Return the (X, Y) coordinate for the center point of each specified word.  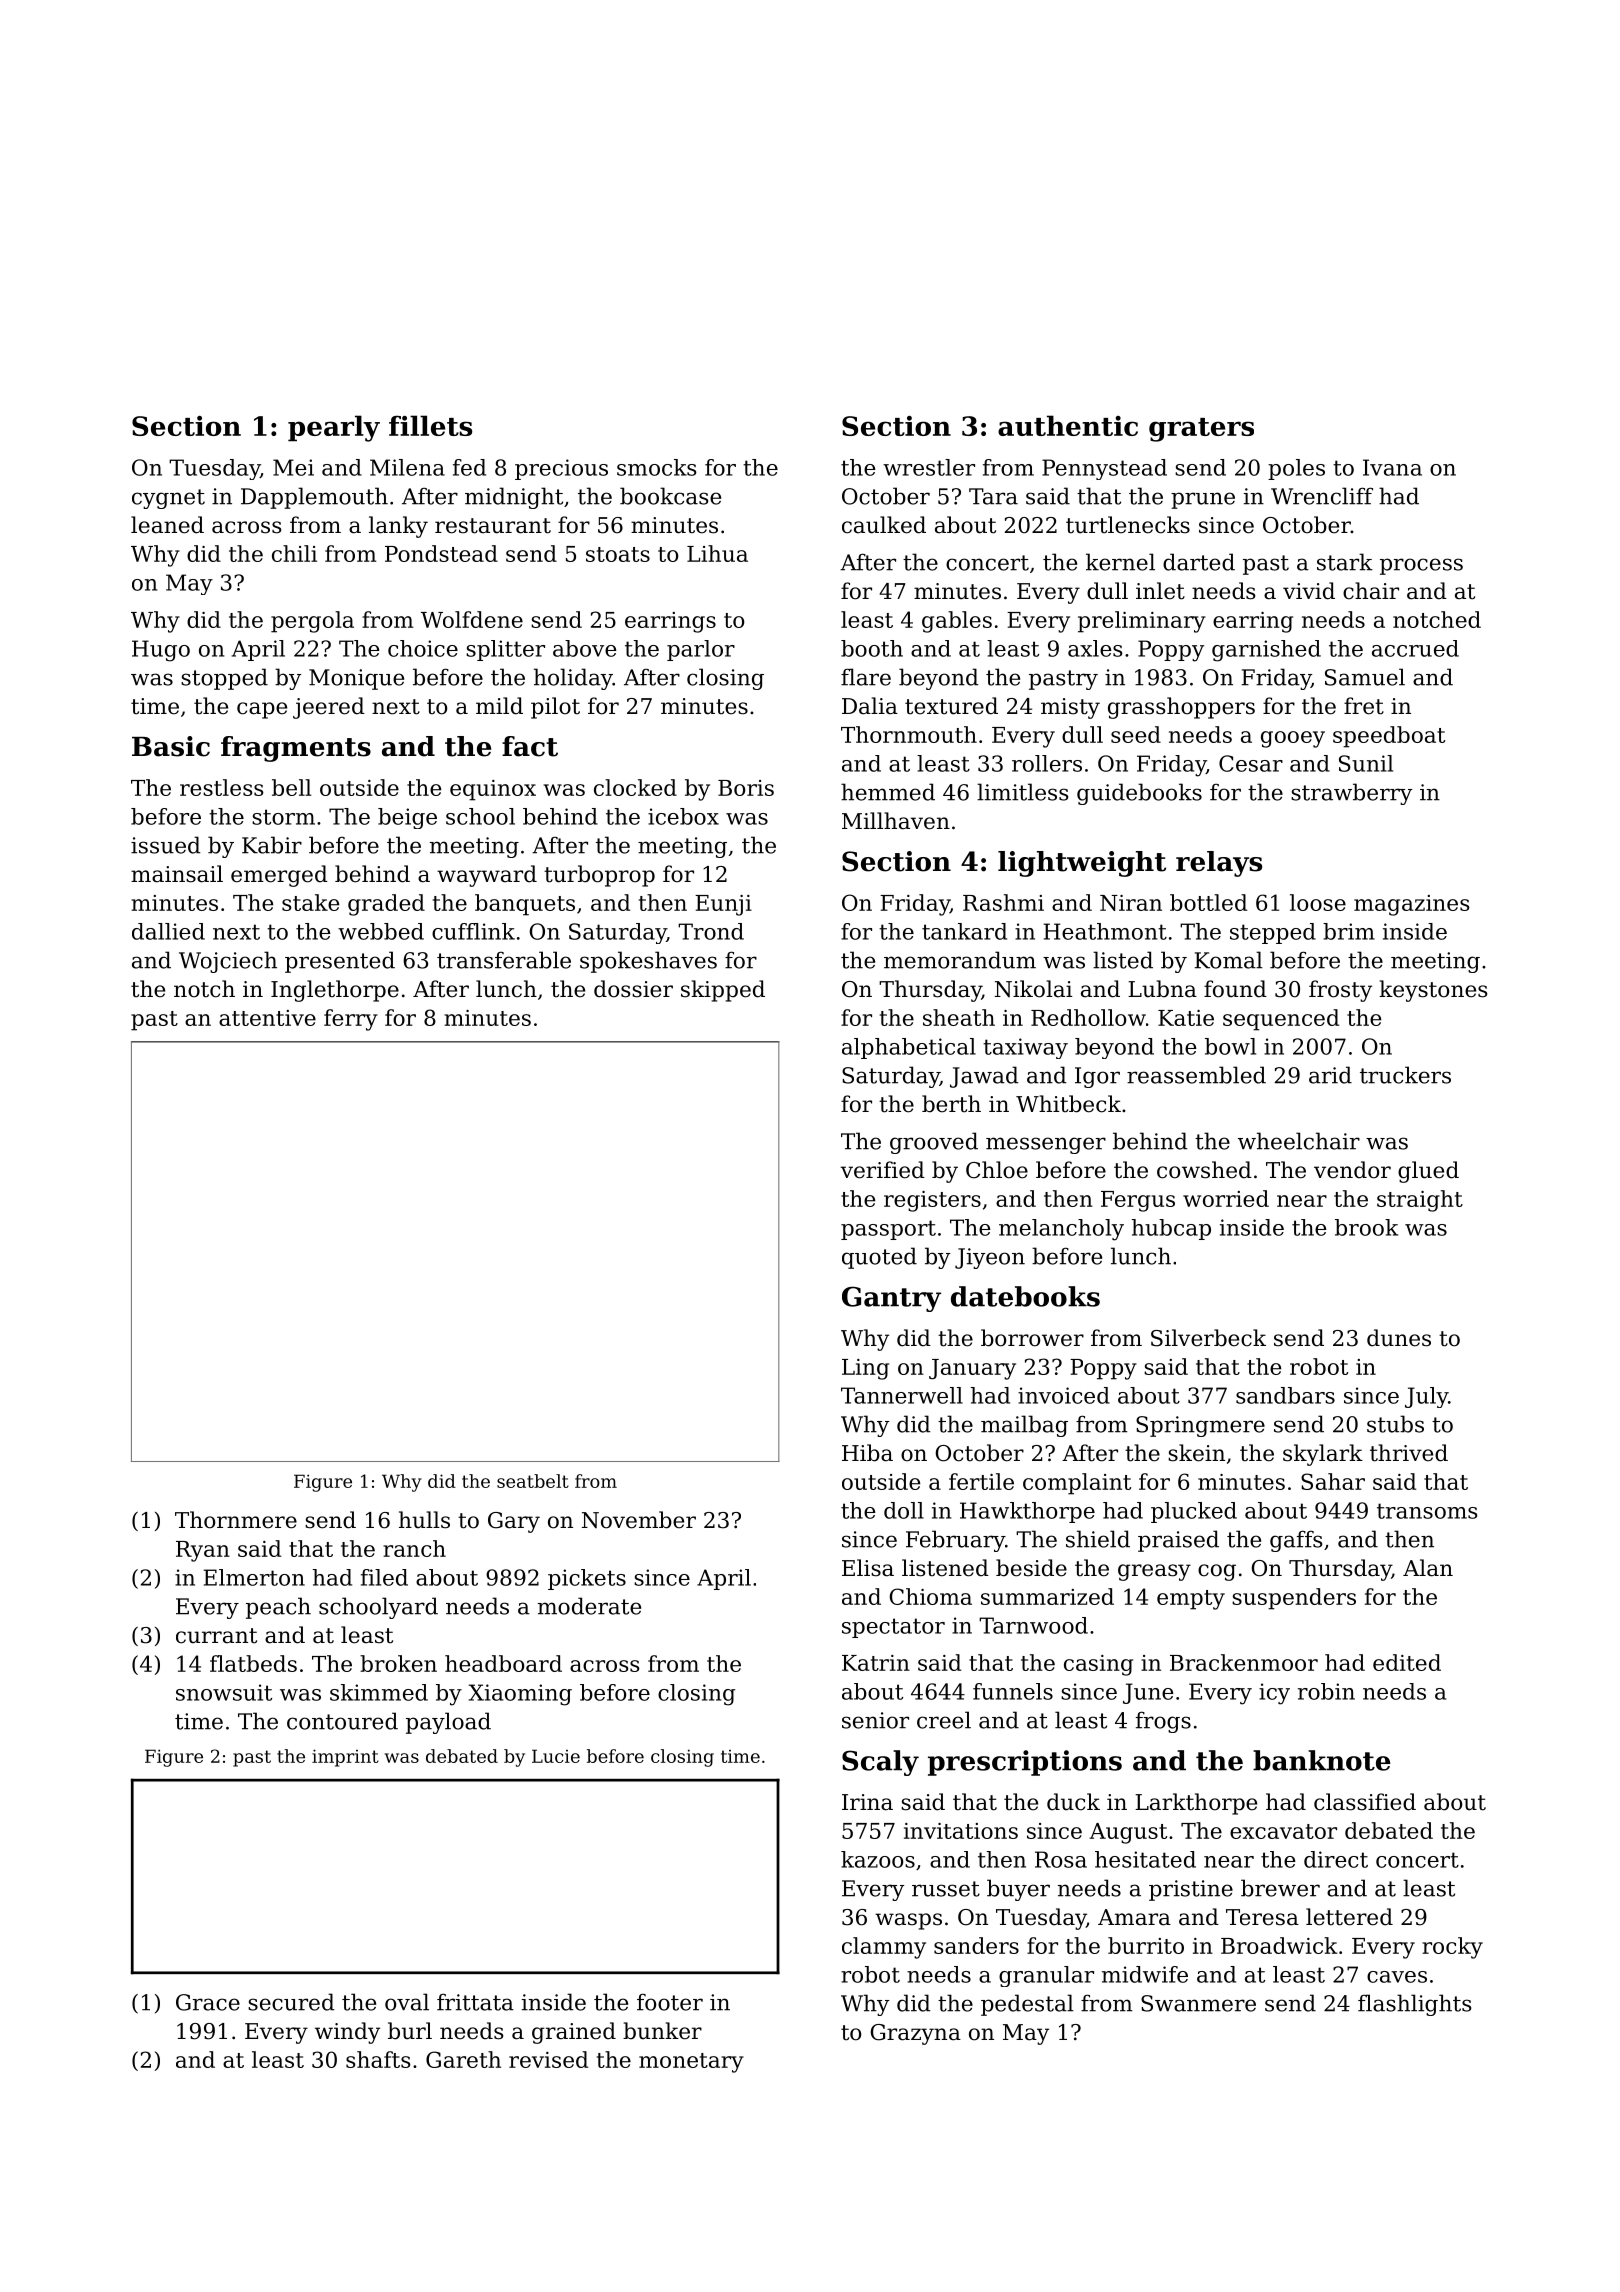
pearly (334, 428)
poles (1296, 469)
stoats (618, 554)
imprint (345, 1758)
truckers (1405, 1075)
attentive (267, 1018)
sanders (976, 1945)
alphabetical (909, 1048)
